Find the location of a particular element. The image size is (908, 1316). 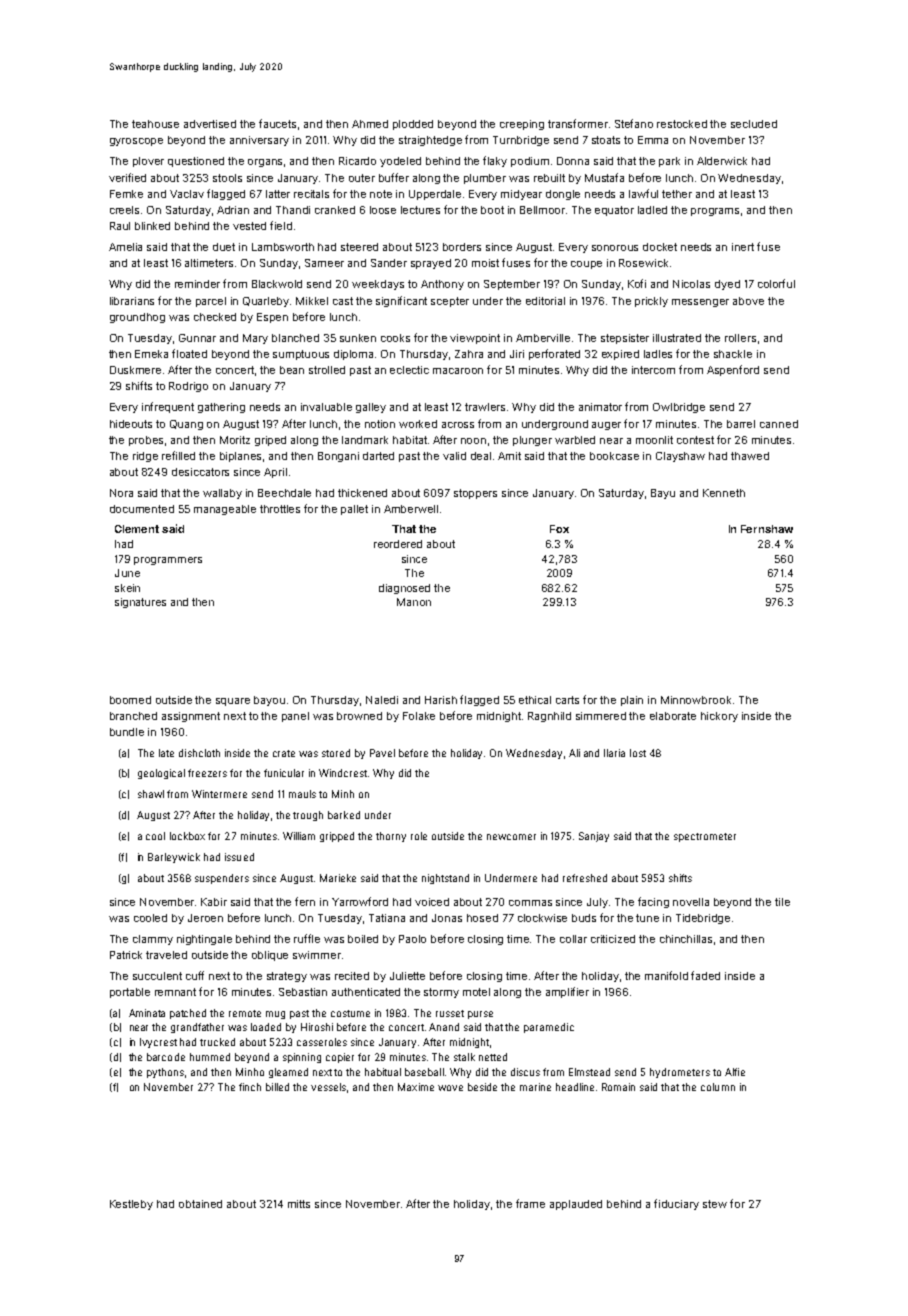

Kestleby is located at coordinates (131, 1205).
